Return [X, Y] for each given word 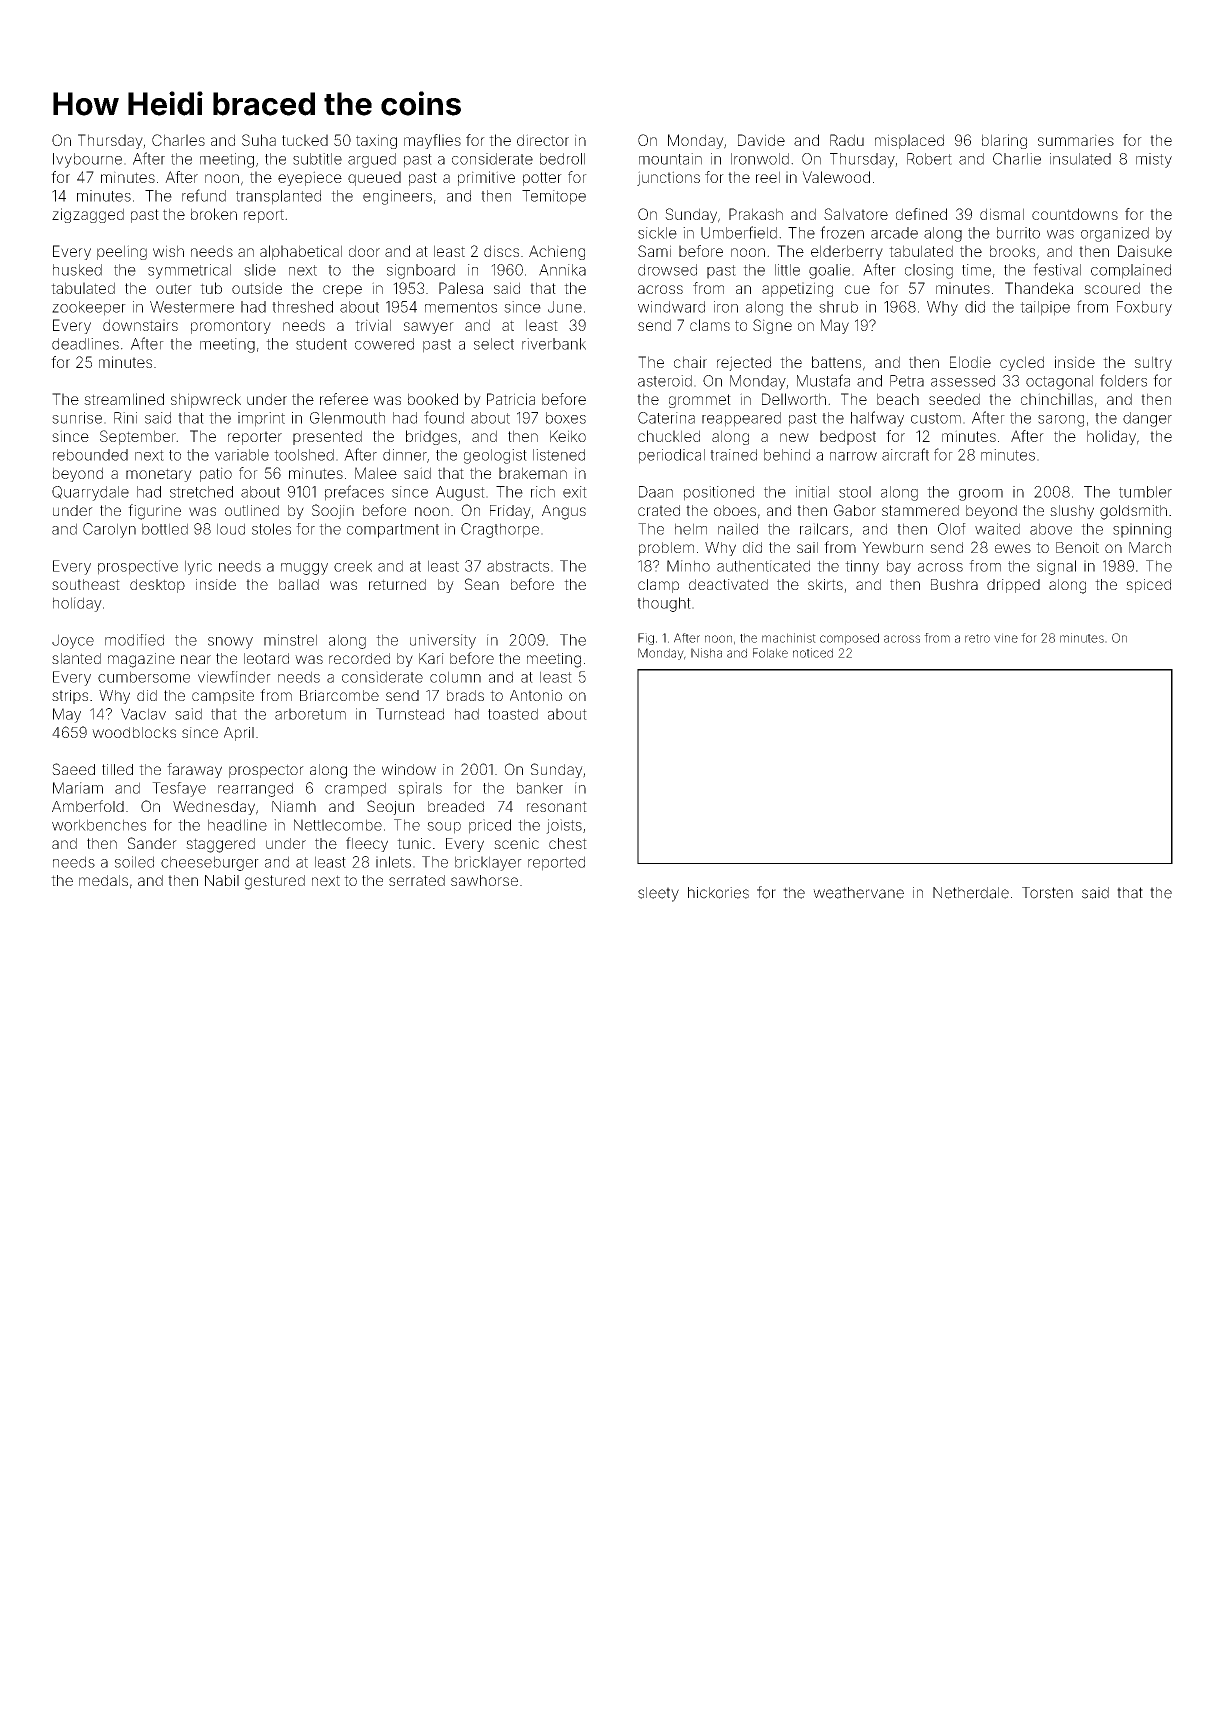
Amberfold [88, 806]
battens [836, 362]
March [1150, 547]
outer [174, 288]
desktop [157, 586]
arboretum [310, 714]
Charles [178, 140]
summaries [1076, 140]
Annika [562, 270]
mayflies [432, 141]
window [409, 769]
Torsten [1047, 893]
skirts [825, 584]
